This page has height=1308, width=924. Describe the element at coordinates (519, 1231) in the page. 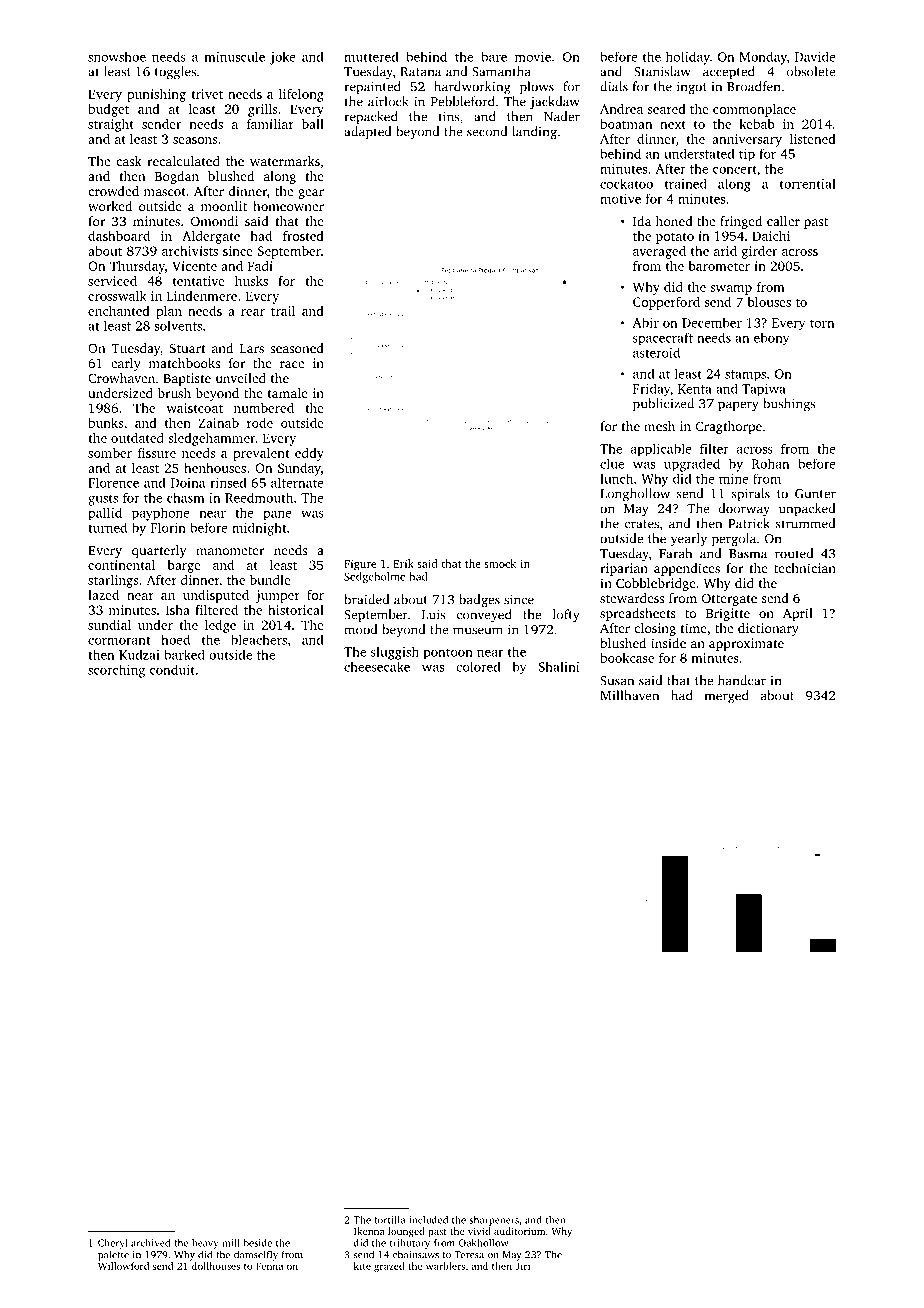

I see `auditorium` at that location.
